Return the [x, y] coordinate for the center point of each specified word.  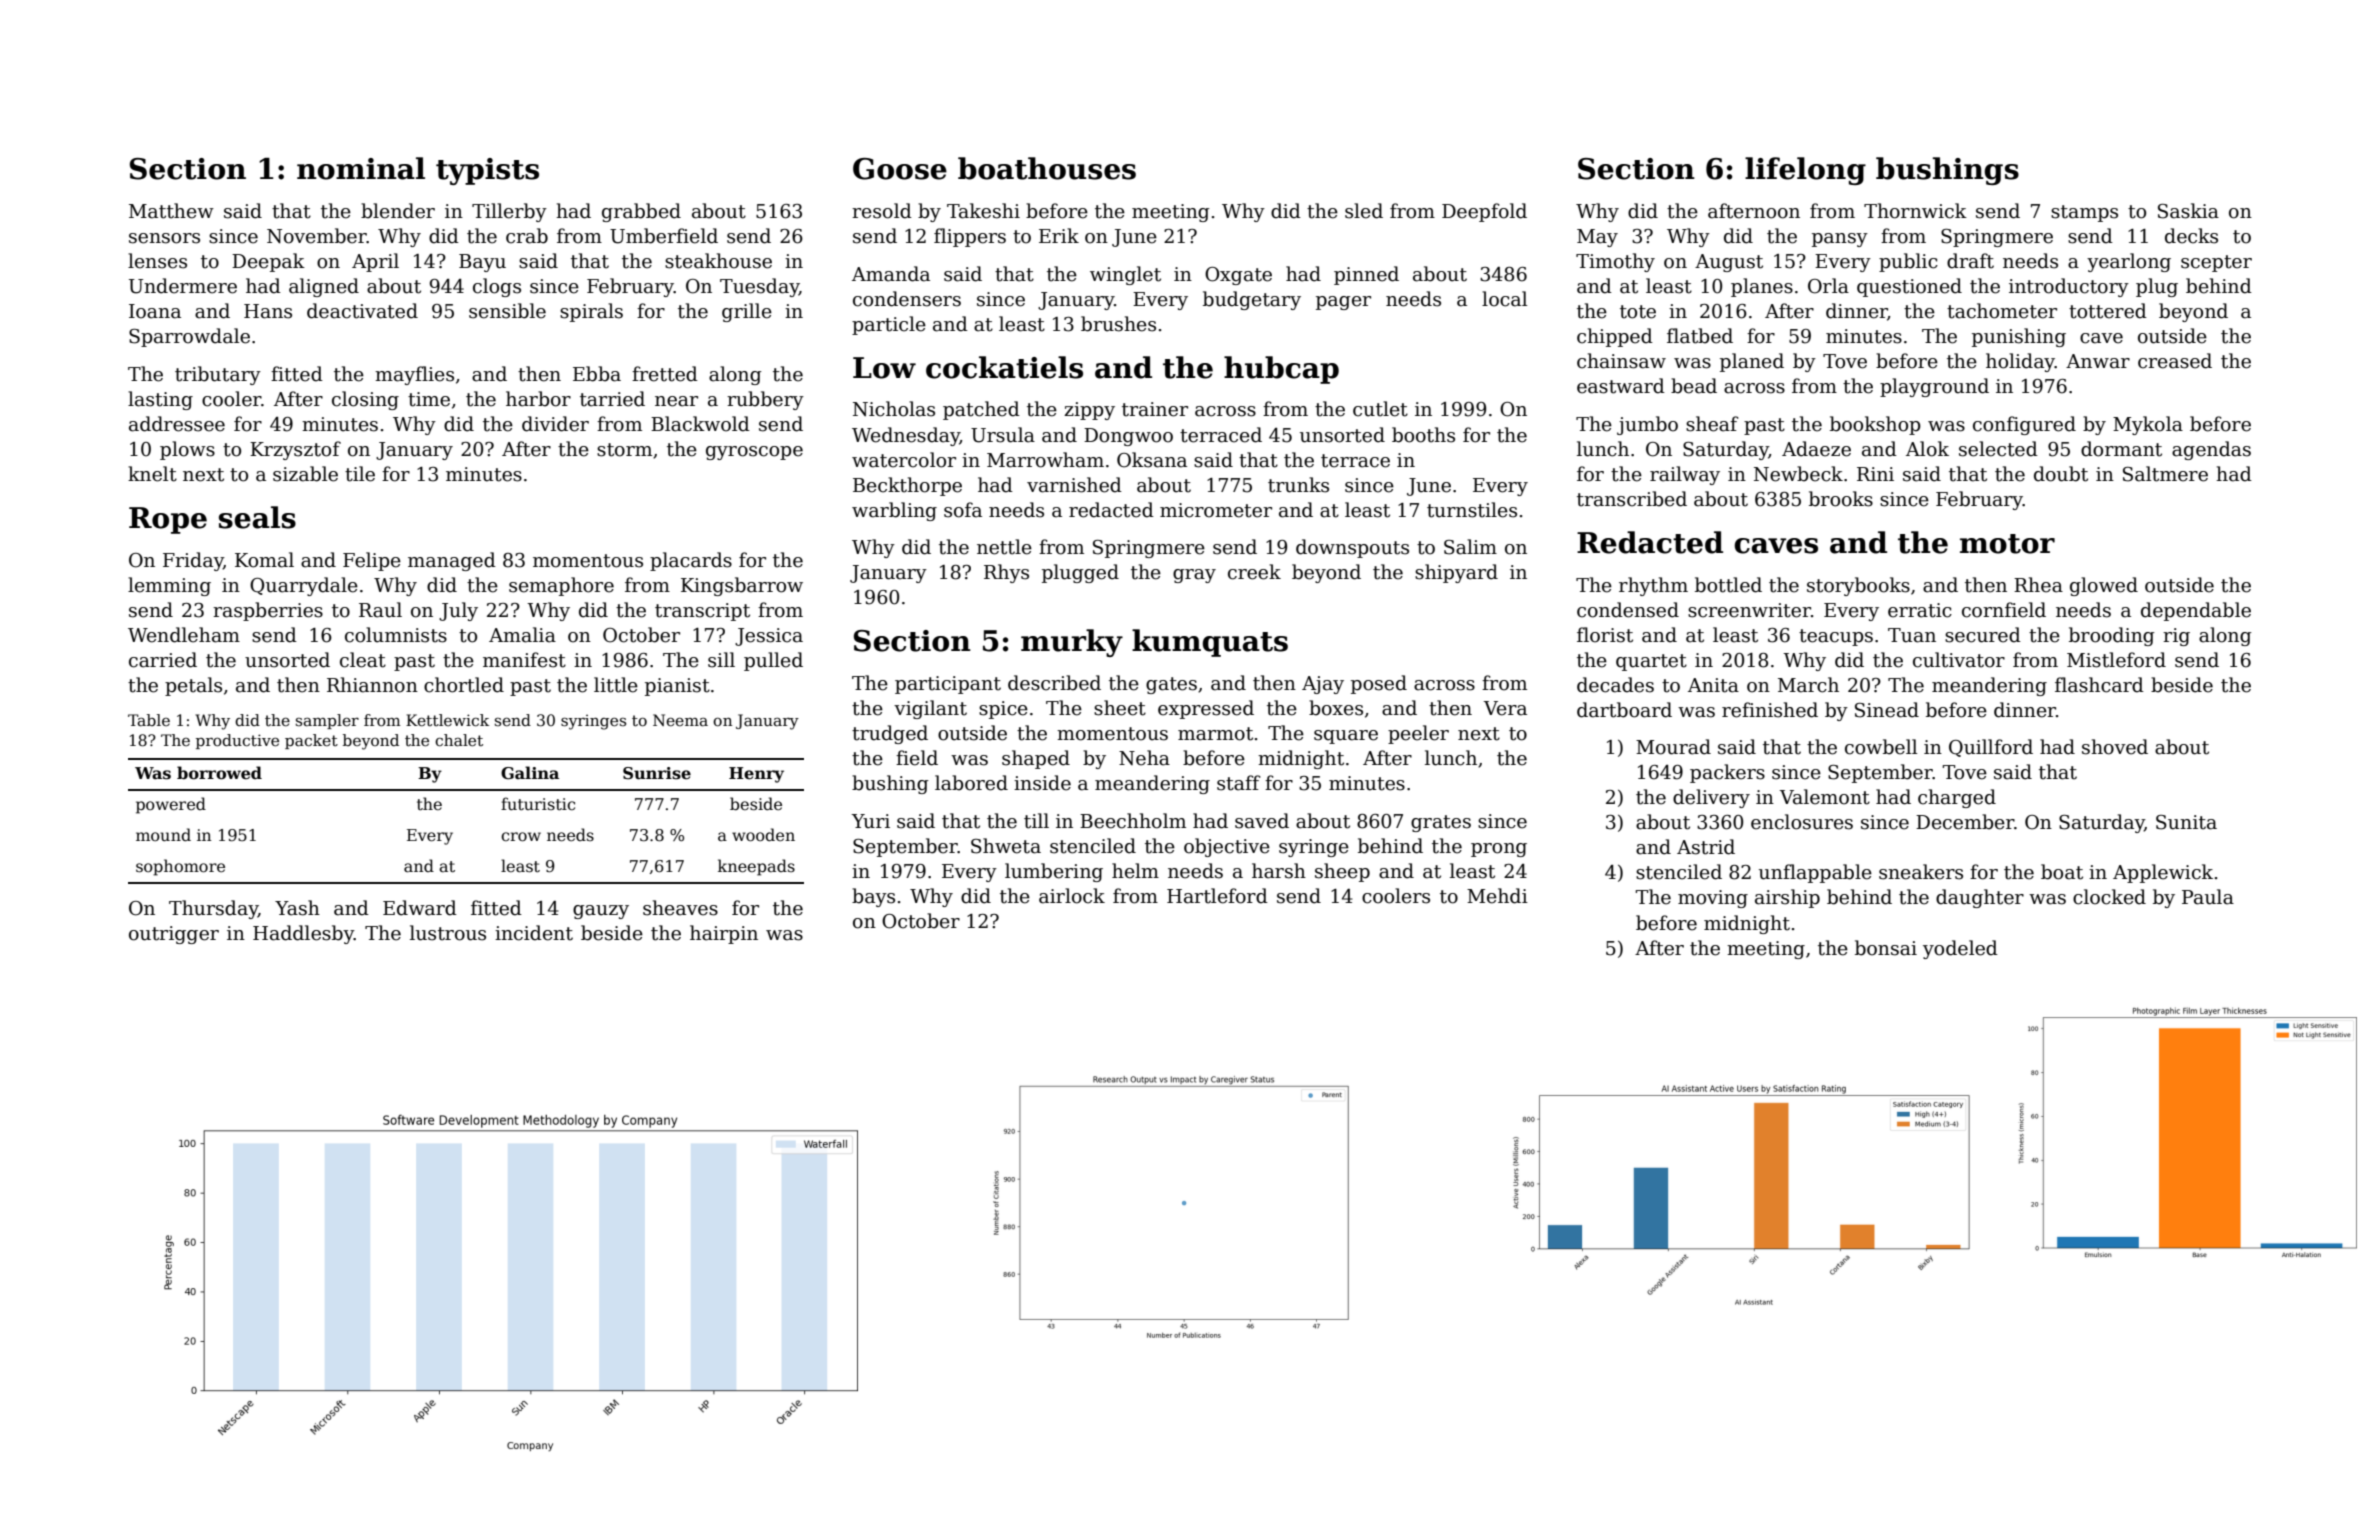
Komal [264, 560]
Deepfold [1484, 212]
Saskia [2188, 211]
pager [1343, 303]
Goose [900, 169]
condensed [1628, 610]
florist [1605, 635]
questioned [1909, 287]
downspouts [1352, 548]
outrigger [174, 935]
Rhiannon [372, 685]
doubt [2061, 474]
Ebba [597, 374]
